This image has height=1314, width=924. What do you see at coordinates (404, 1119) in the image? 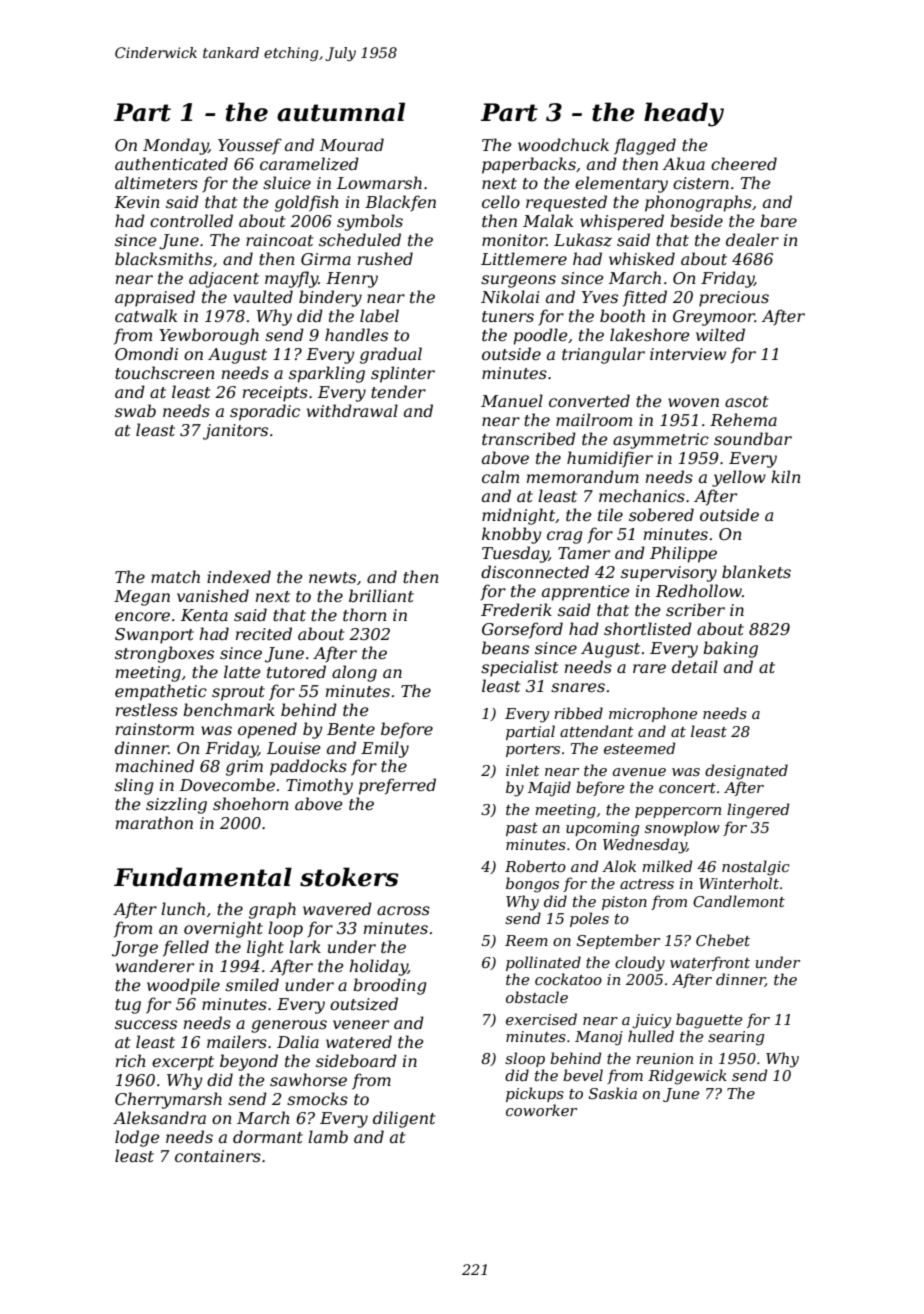
I see `diligent` at bounding box center [404, 1119].
